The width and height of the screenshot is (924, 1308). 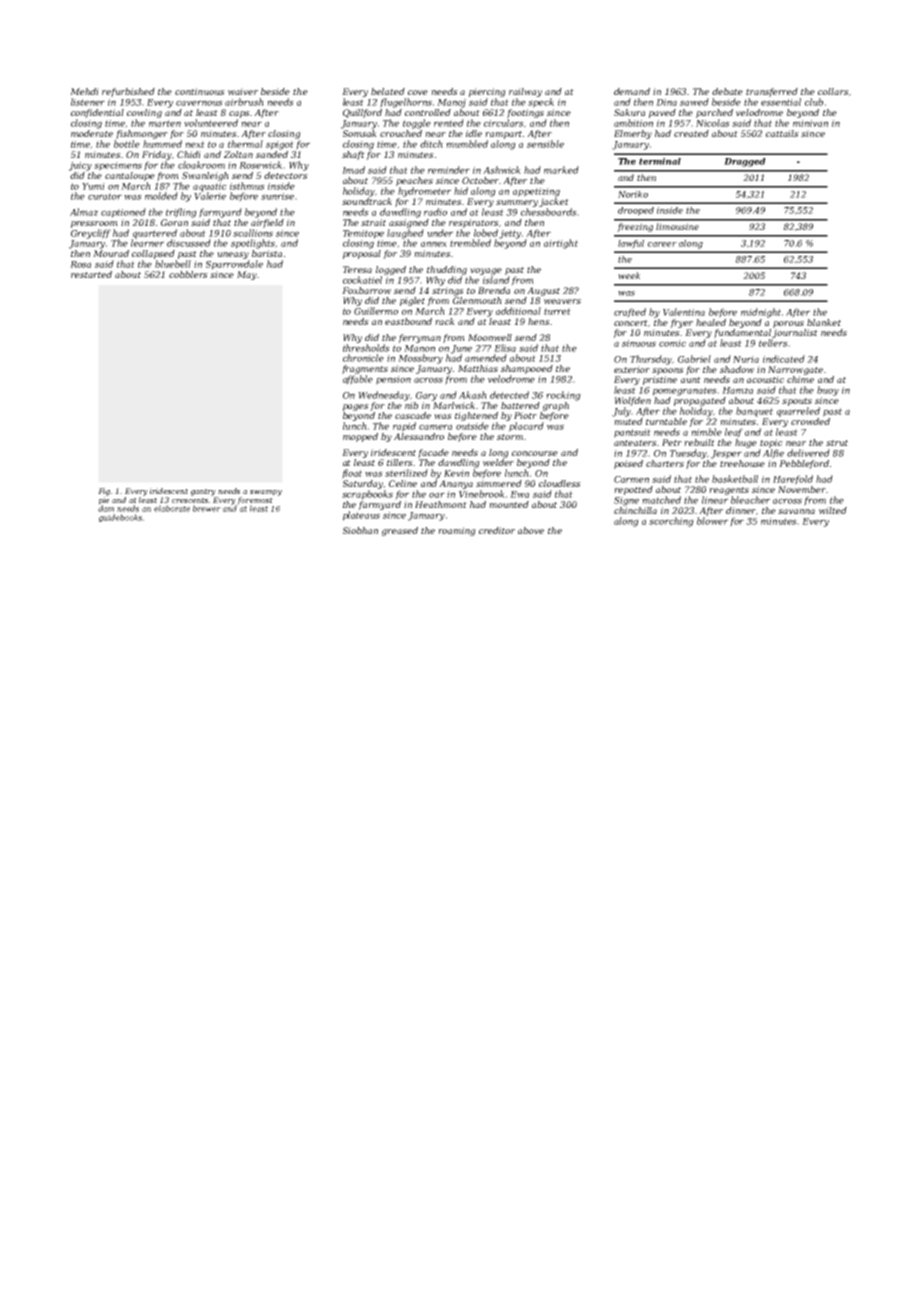 I want to click on sensible, so click(x=545, y=144).
